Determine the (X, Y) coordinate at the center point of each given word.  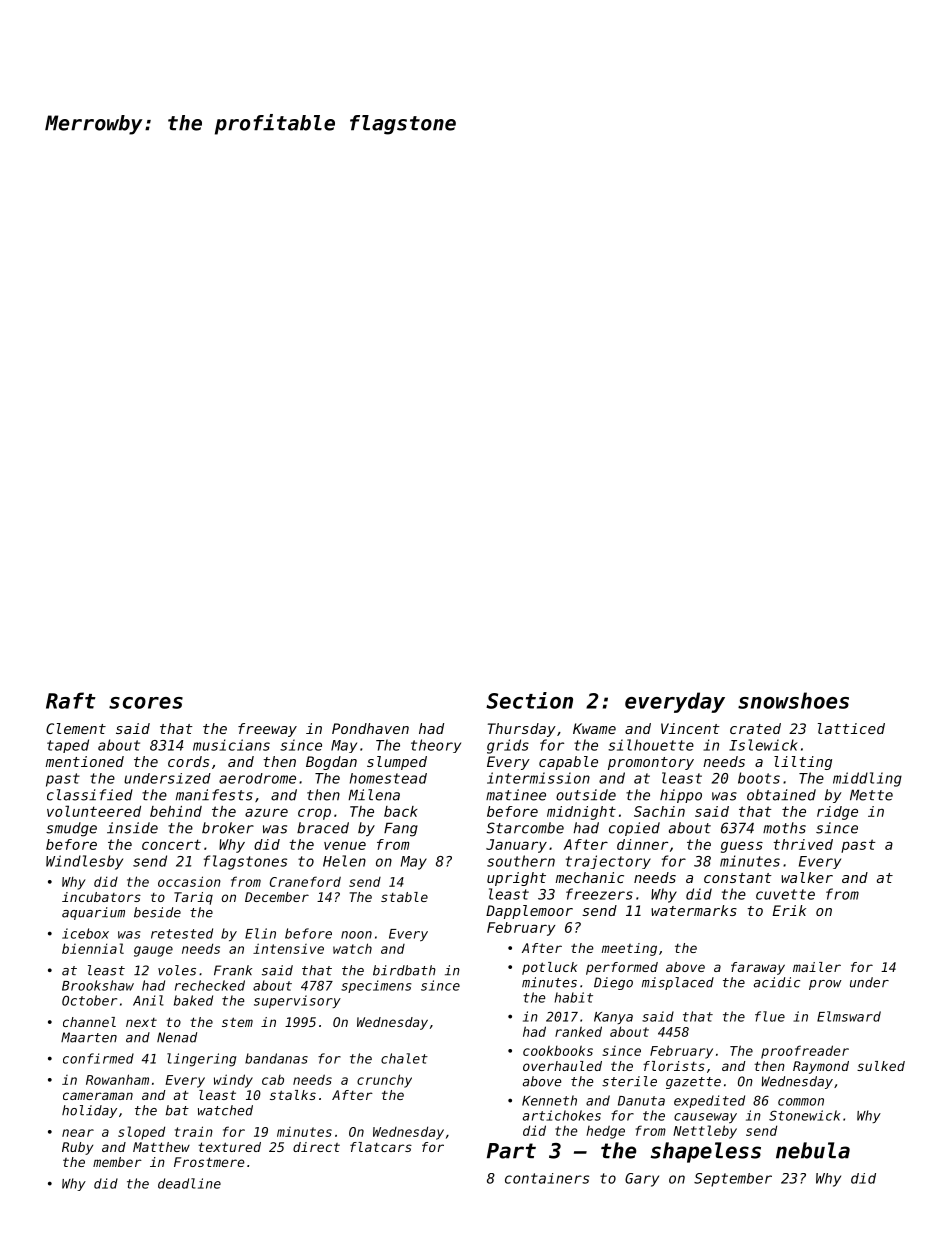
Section (529, 700)
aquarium (93, 913)
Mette (871, 795)
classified (90, 795)
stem (237, 1022)
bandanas (276, 1058)
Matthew (161, 1147)
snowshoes (793, 700)
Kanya (613, 1018)
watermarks (694, 910)
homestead (388, 778)
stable (404, 897)
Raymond (821, 1067)
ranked (578, 1031)
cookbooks (558, 1051)
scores (146, 703)
